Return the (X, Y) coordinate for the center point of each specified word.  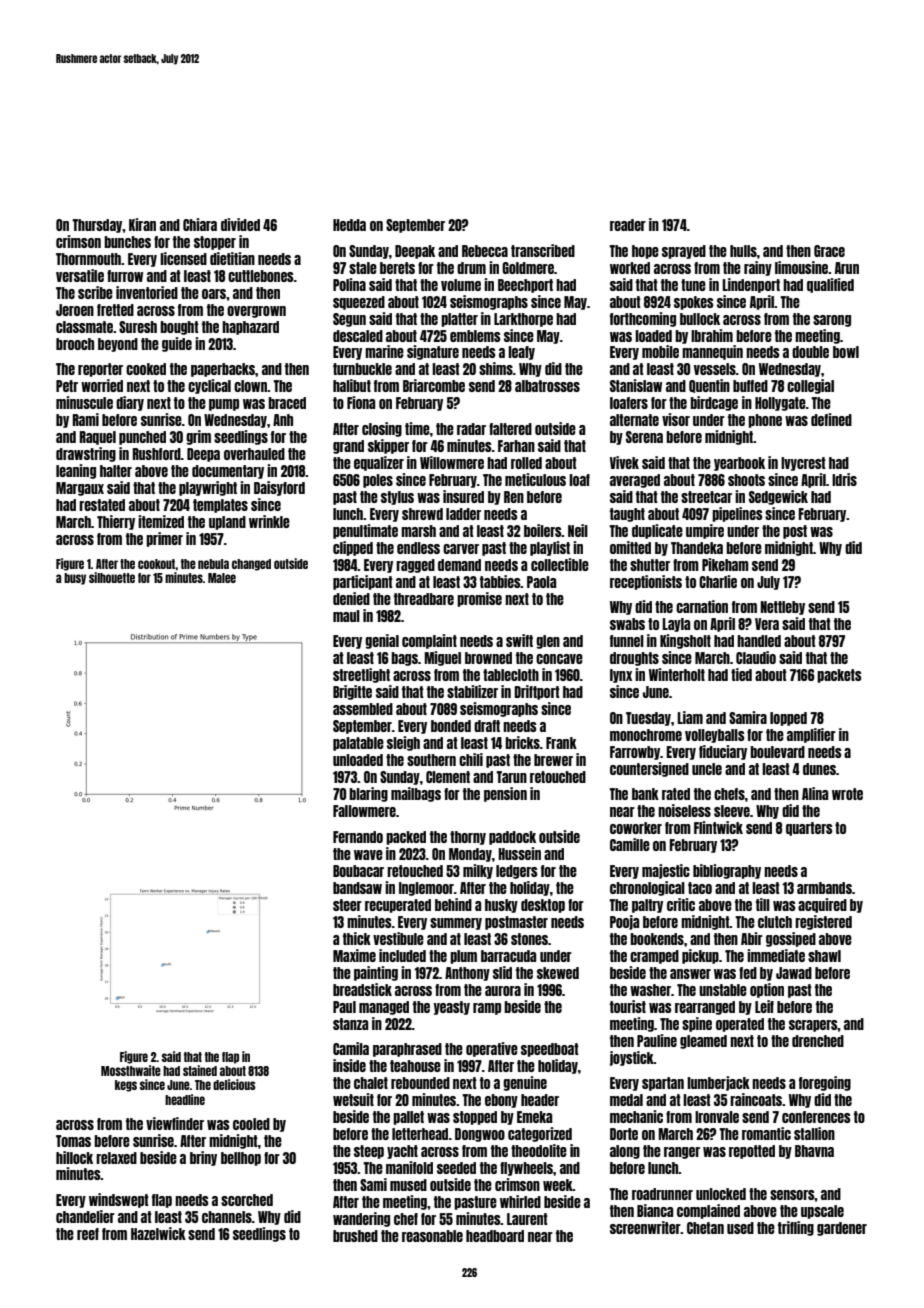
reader (628, 225)
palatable (358, 744)
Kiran (142, 224)
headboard (495, 1236)
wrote (847, 794)
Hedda (349, 225)
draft (487, 726)
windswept (119, 1200)
